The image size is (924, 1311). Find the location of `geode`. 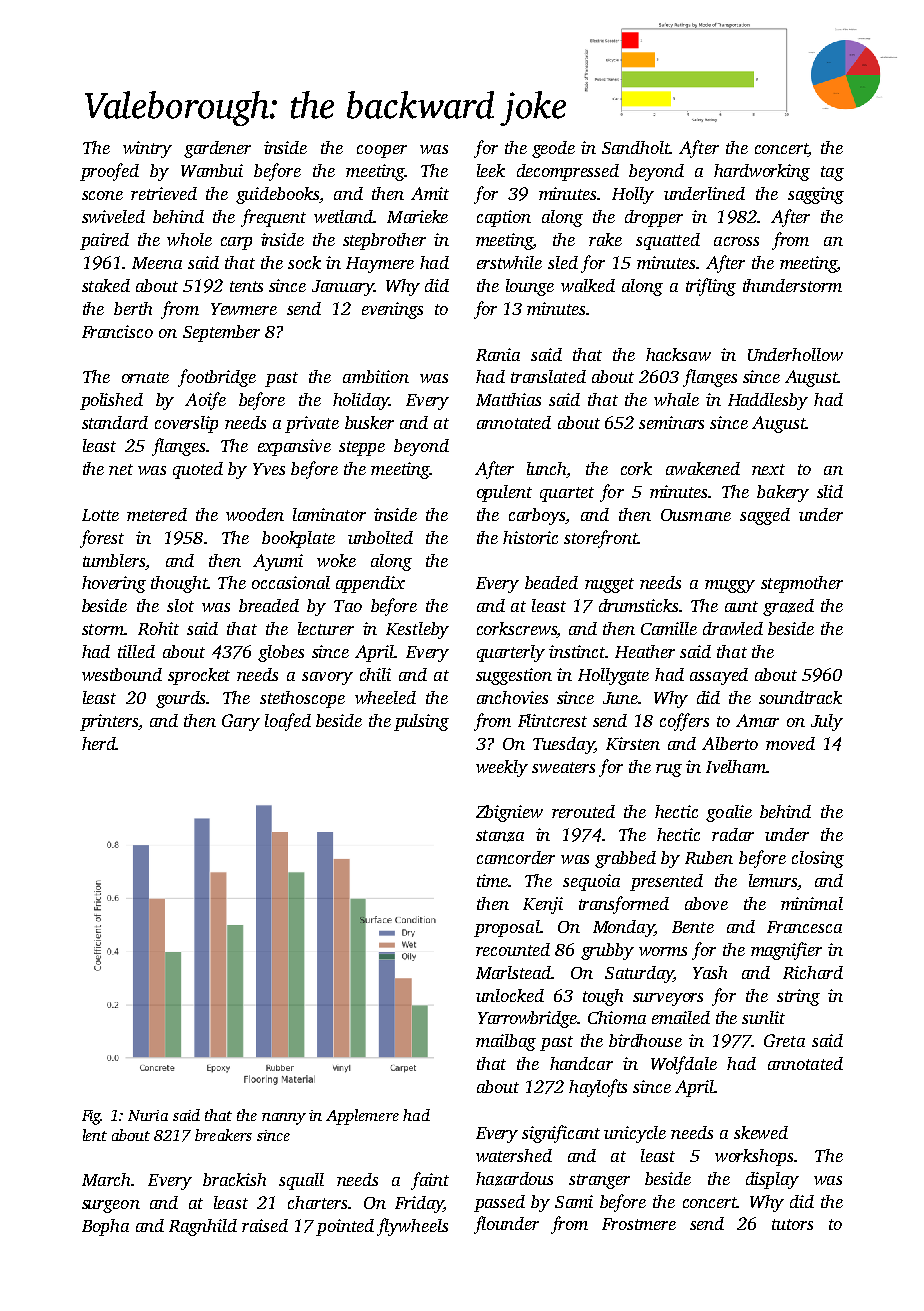

geode is located at coordinates (553, 149).
